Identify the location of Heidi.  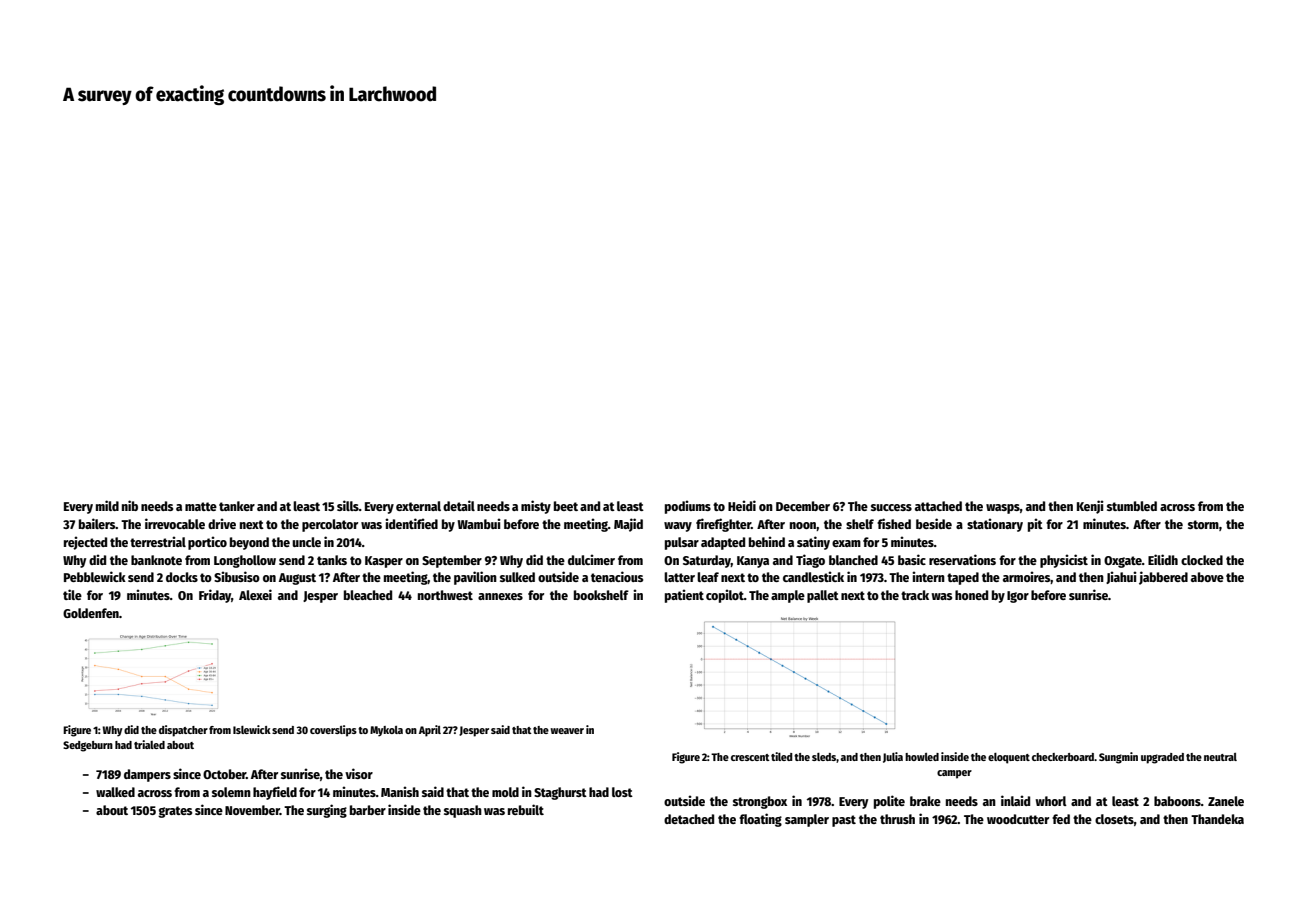
(742, 505).
